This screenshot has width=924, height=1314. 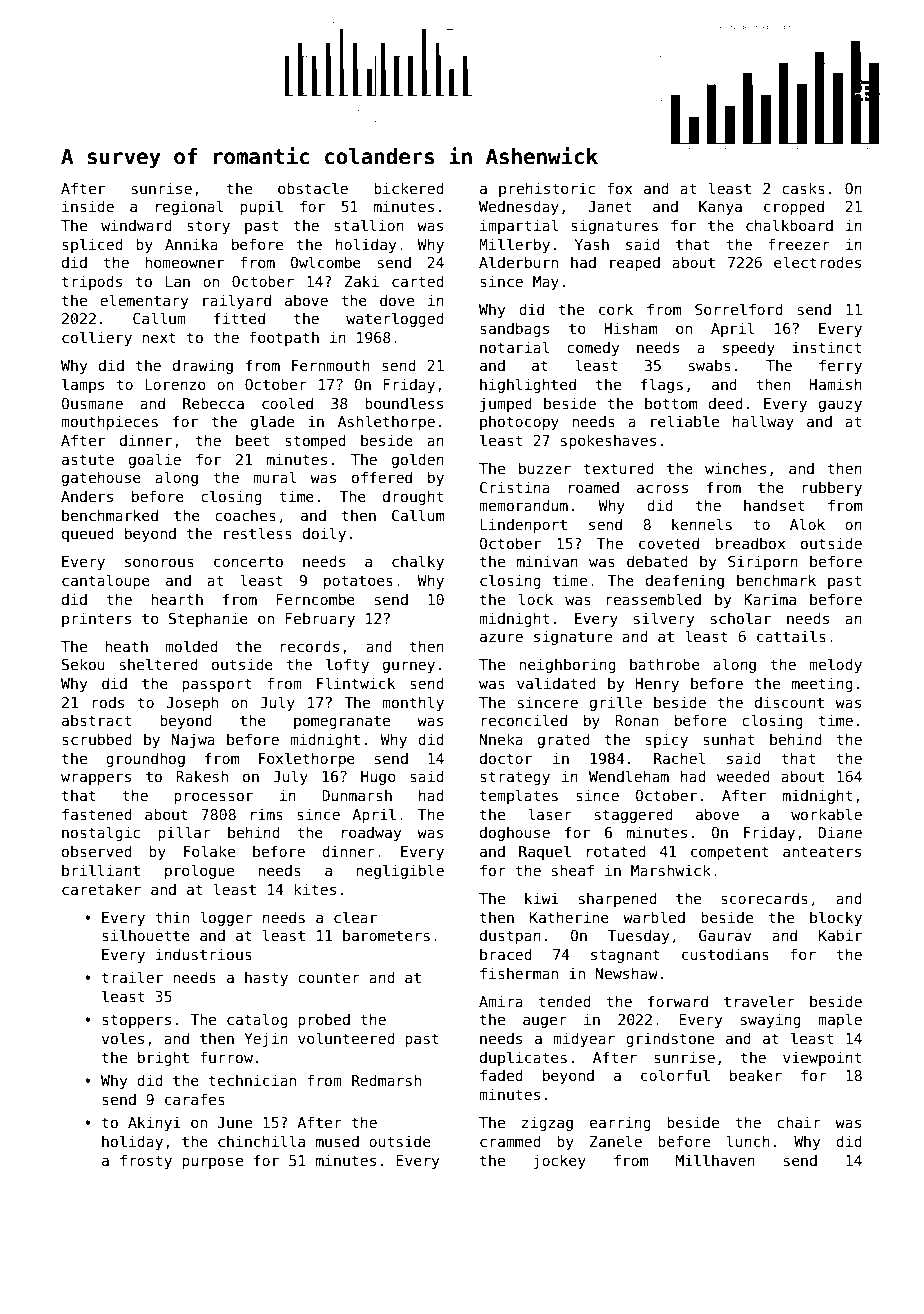 What do you see at coordinates (92, 245) in the screenshot?
I see `spliced` at bounding box center [92, 245].
